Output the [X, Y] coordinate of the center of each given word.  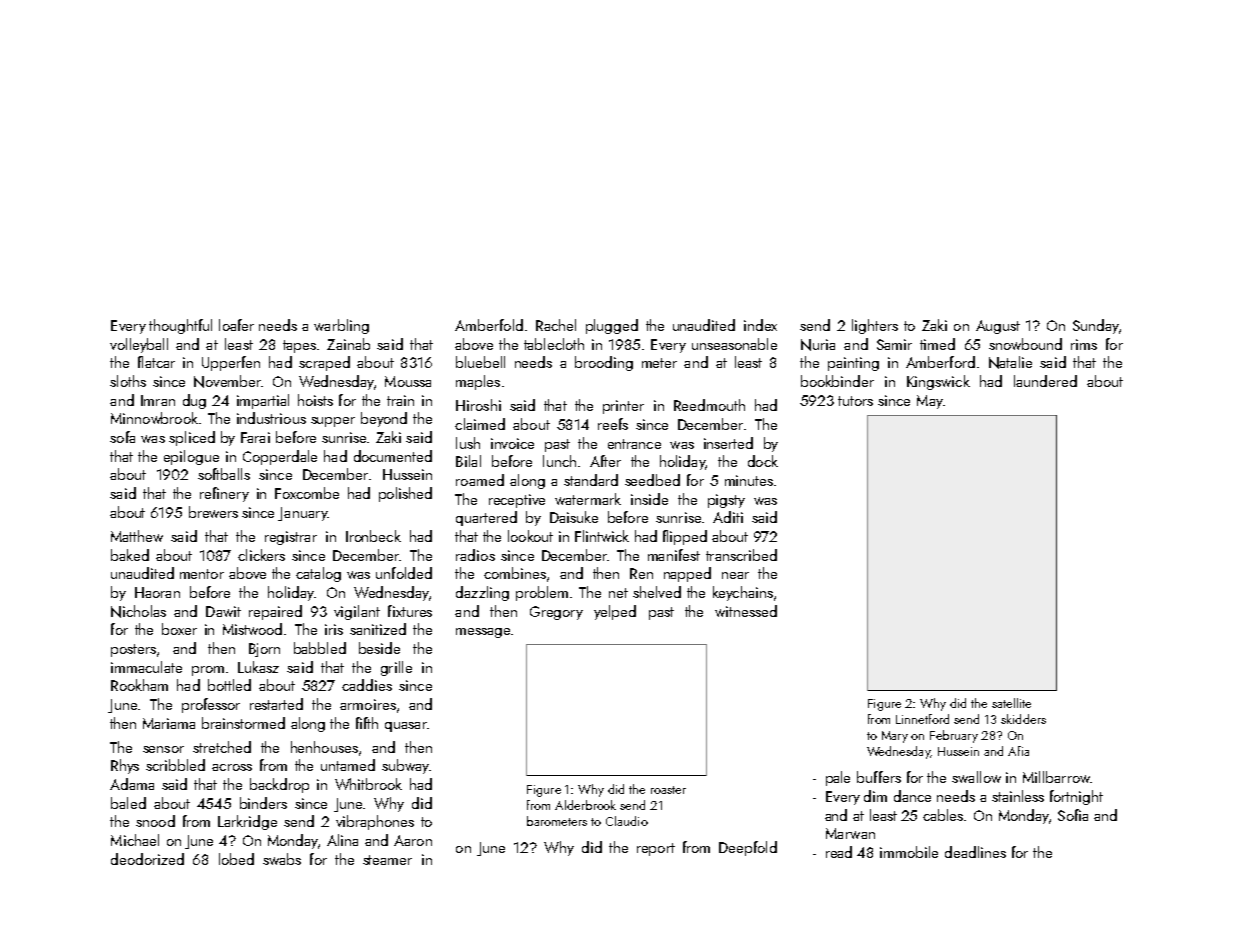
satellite [1011, 703]
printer [623, 407]
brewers [213, 512]
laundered [1045, 381]
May [930, 402]
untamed [348, 765]
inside [649, 499]
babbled [320, 648]
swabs [282, 859]
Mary [895, 737]
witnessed [746, 611]
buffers [879, 777]
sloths [128, 381]
